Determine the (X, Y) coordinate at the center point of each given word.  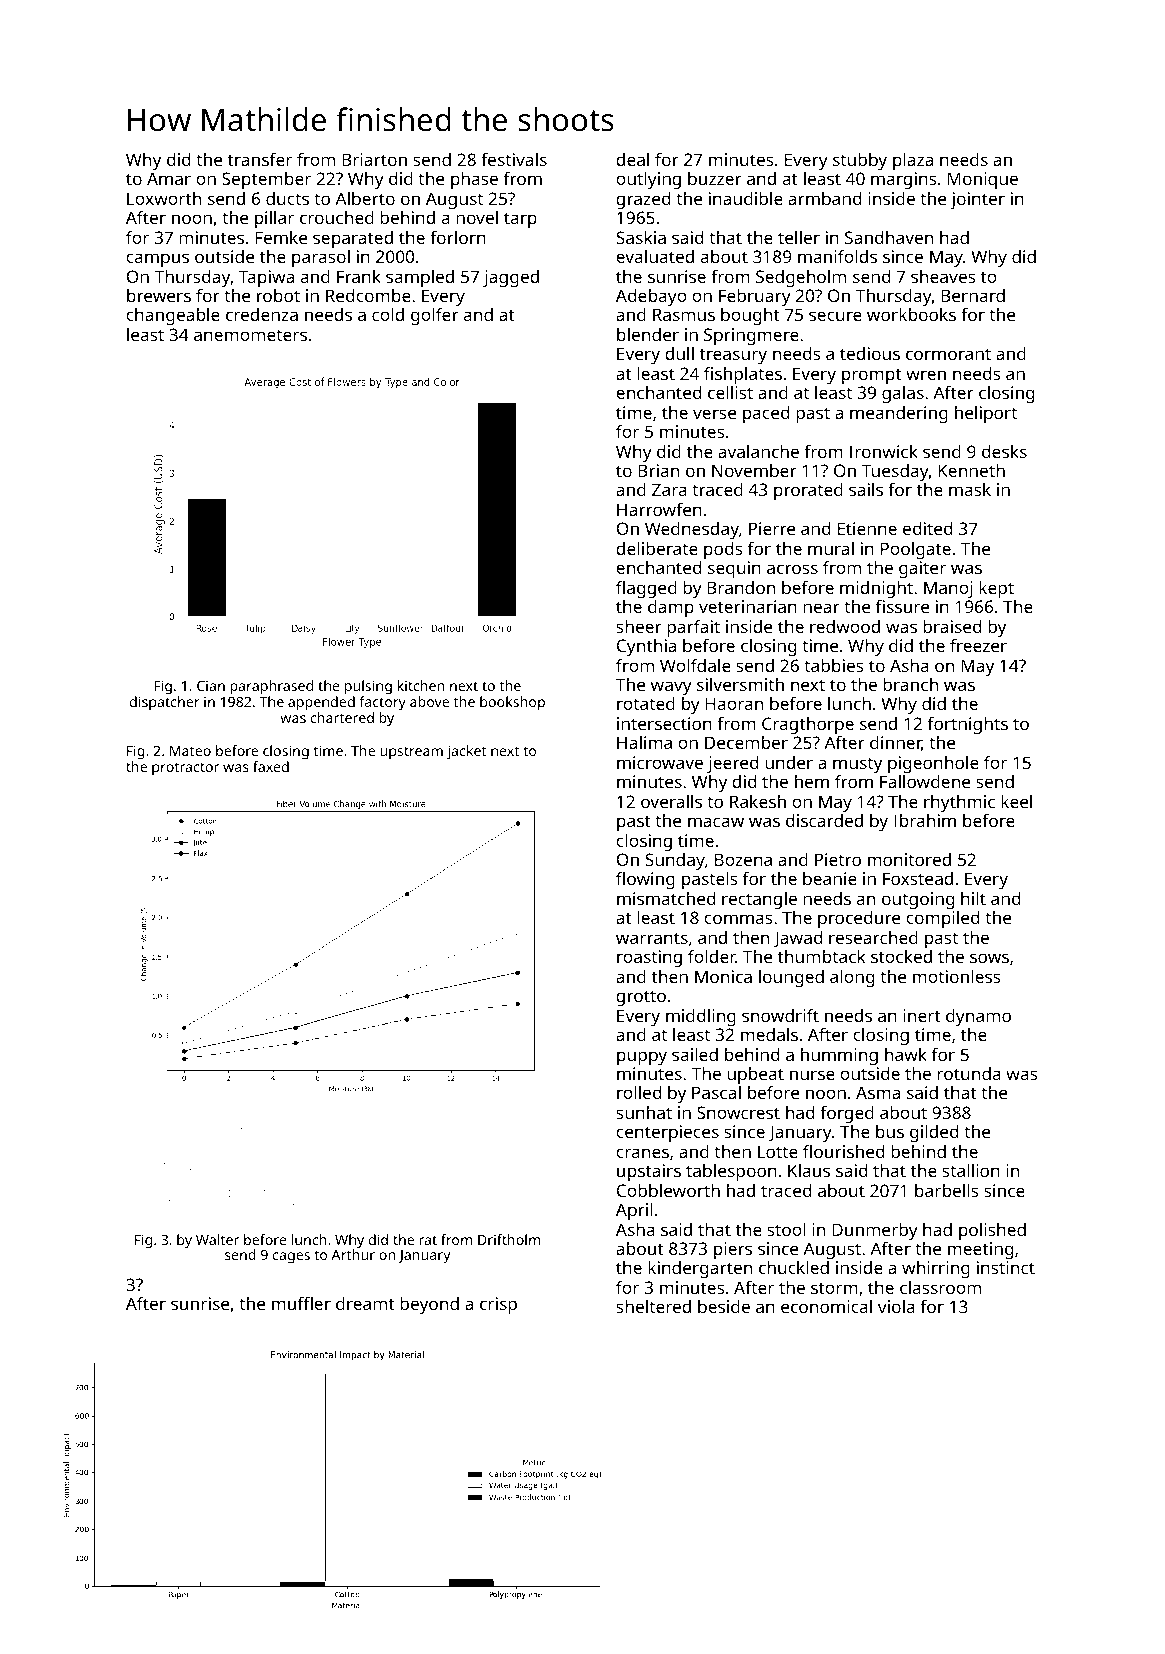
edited (927, 528)
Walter (217, 1239)
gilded (934, 1133)
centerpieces (667, 1133)
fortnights (968, 725)
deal (632, 159)
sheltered (653, 1306)
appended (321, 703)
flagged (646, 589)
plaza (913, 161)
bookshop (512, 703)
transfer (260, 159)
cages (291, 1258)
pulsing (368, 687)
